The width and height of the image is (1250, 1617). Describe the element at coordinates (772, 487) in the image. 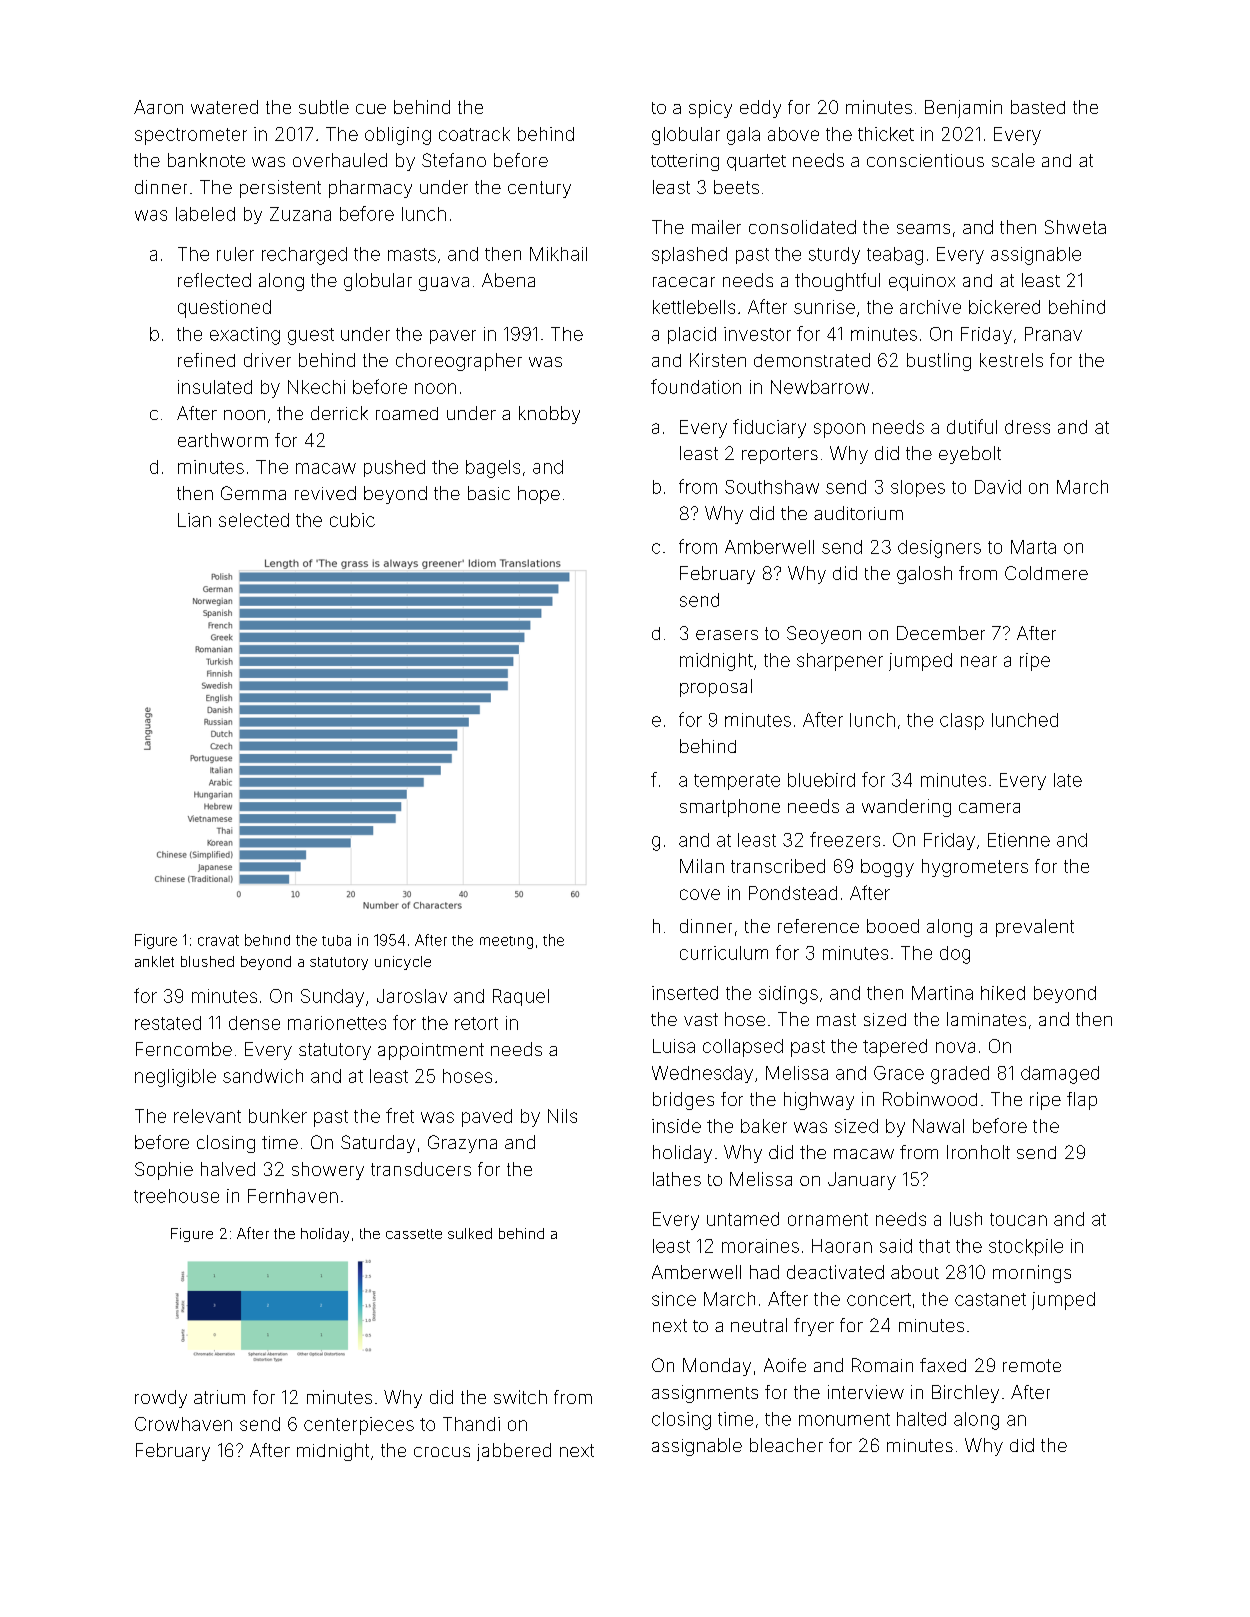

I see `Southshaw` at that location.
